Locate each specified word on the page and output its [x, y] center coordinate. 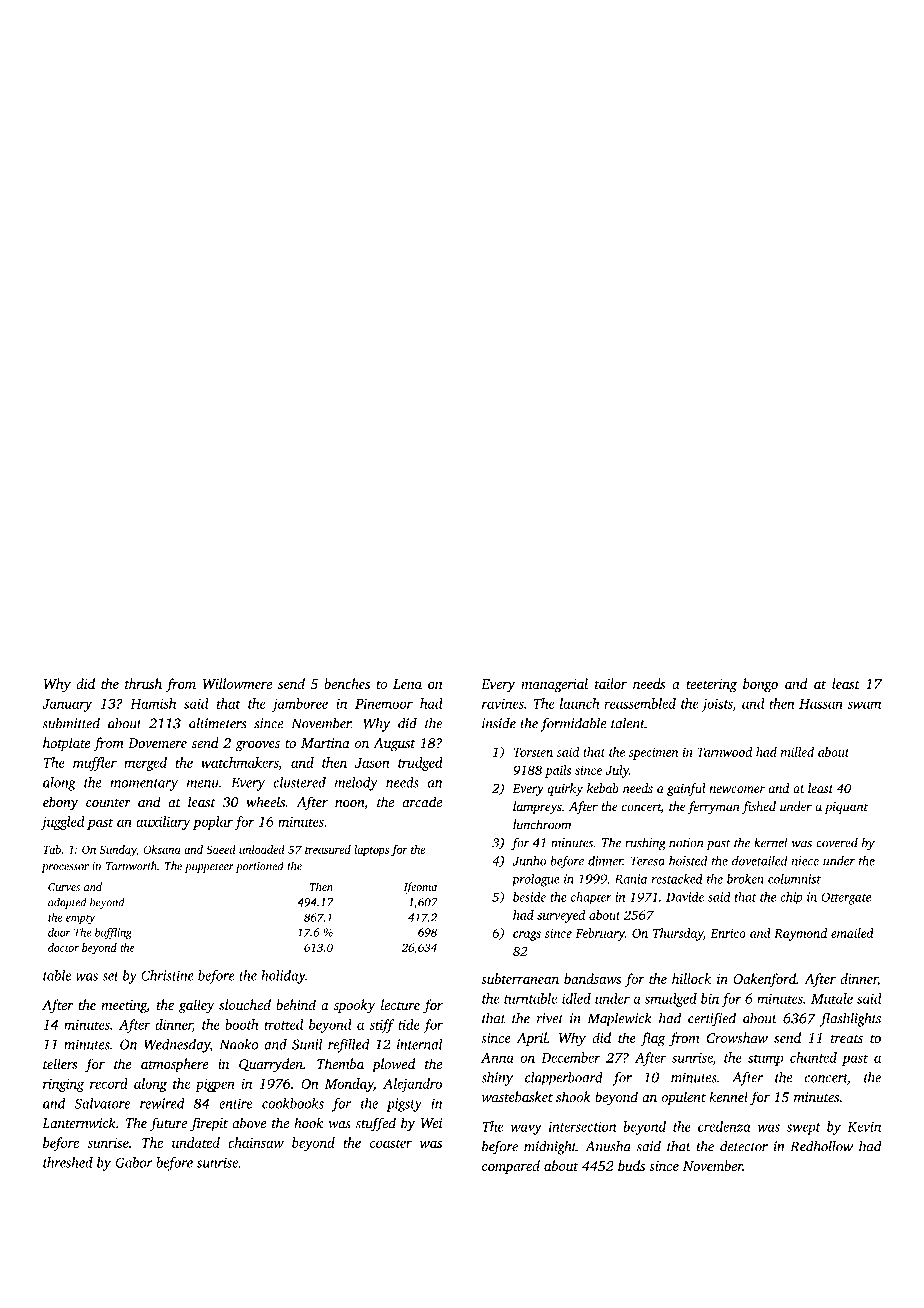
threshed [68, 1162]
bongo [760, 685]
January [67, 705]
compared [511, 1167]
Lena [407, 684]
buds [631, 1165]
